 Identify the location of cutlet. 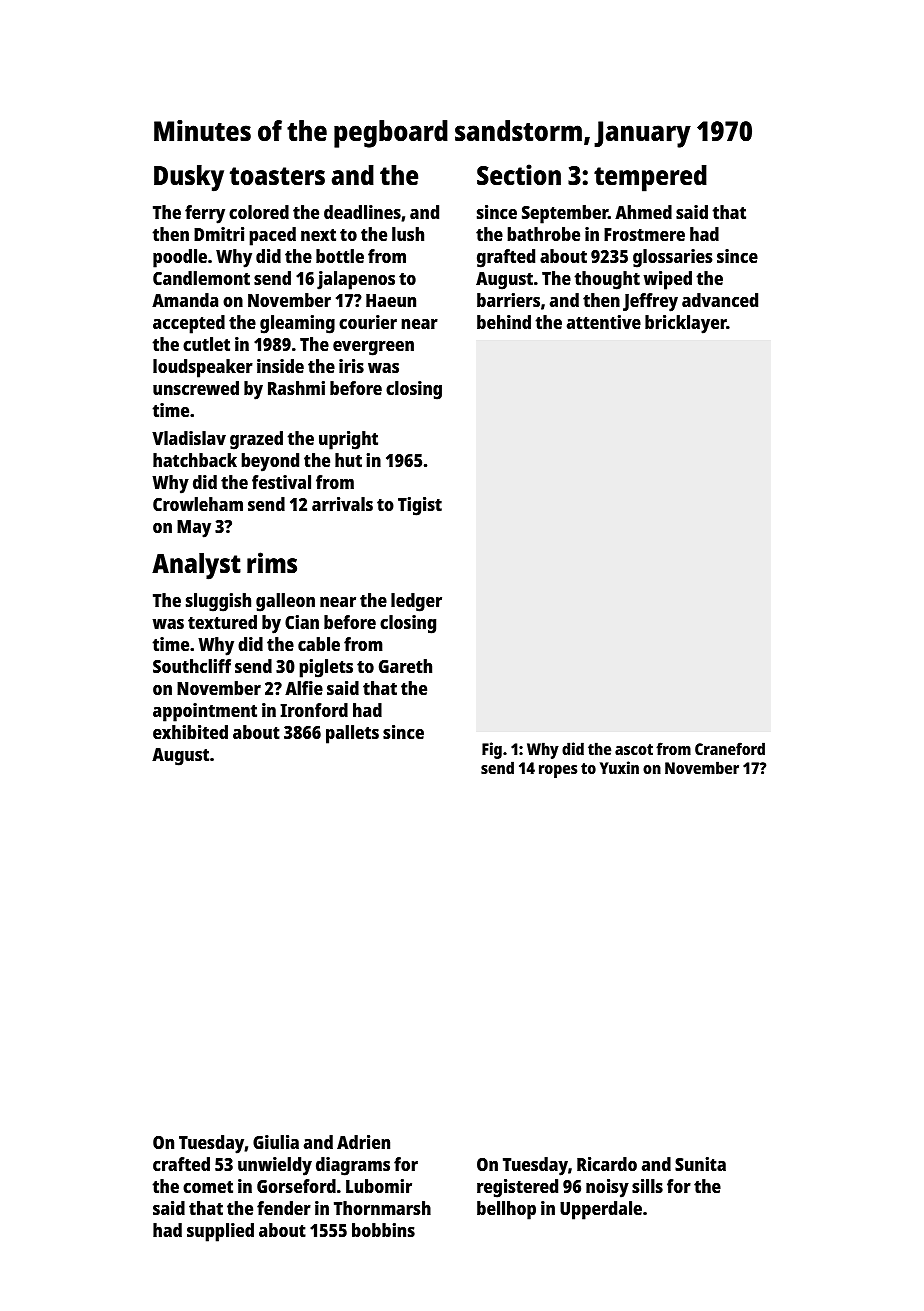
(206, 344).
